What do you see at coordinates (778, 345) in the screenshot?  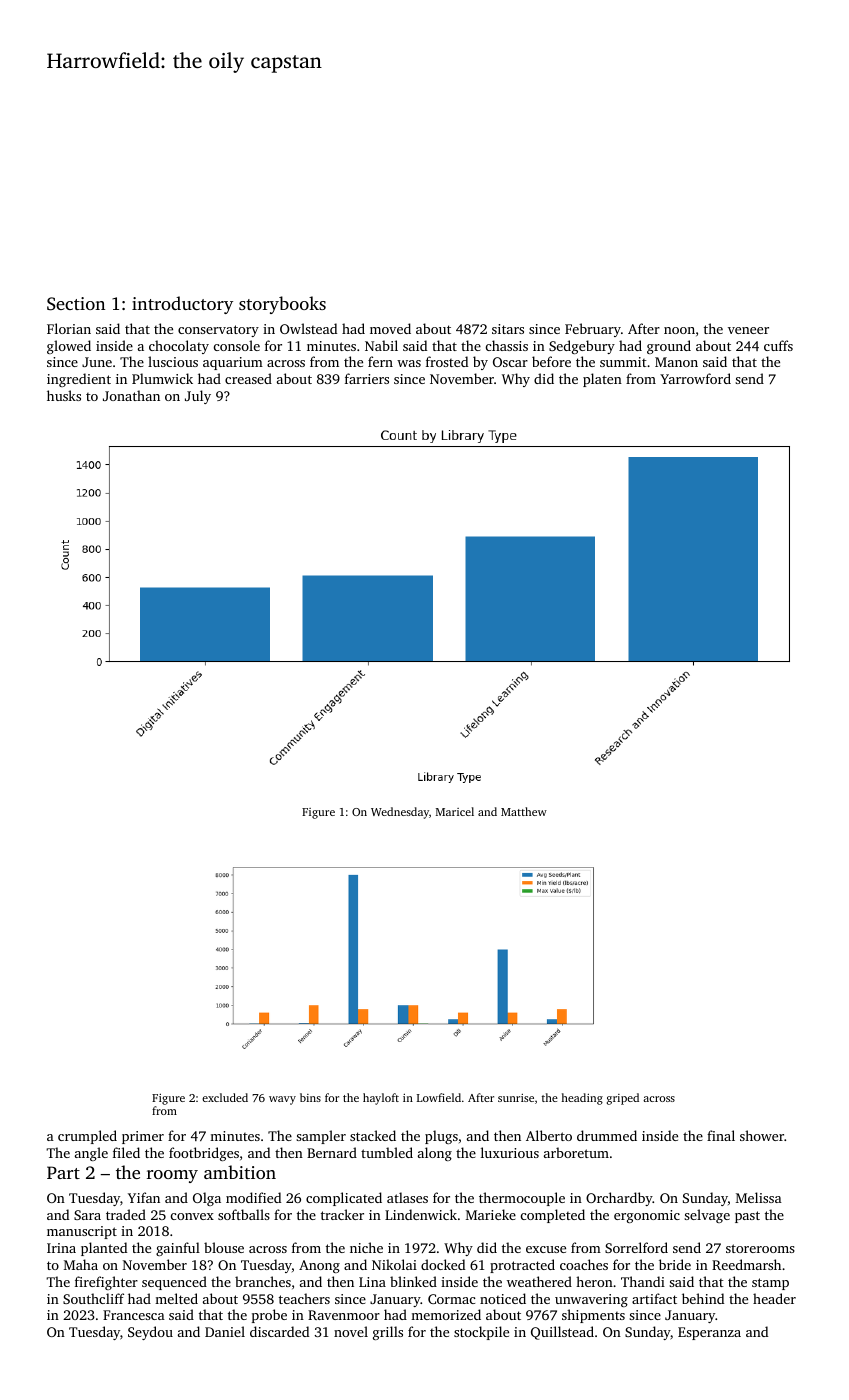 I see `cuffs` at bounding box center [778, 345].
